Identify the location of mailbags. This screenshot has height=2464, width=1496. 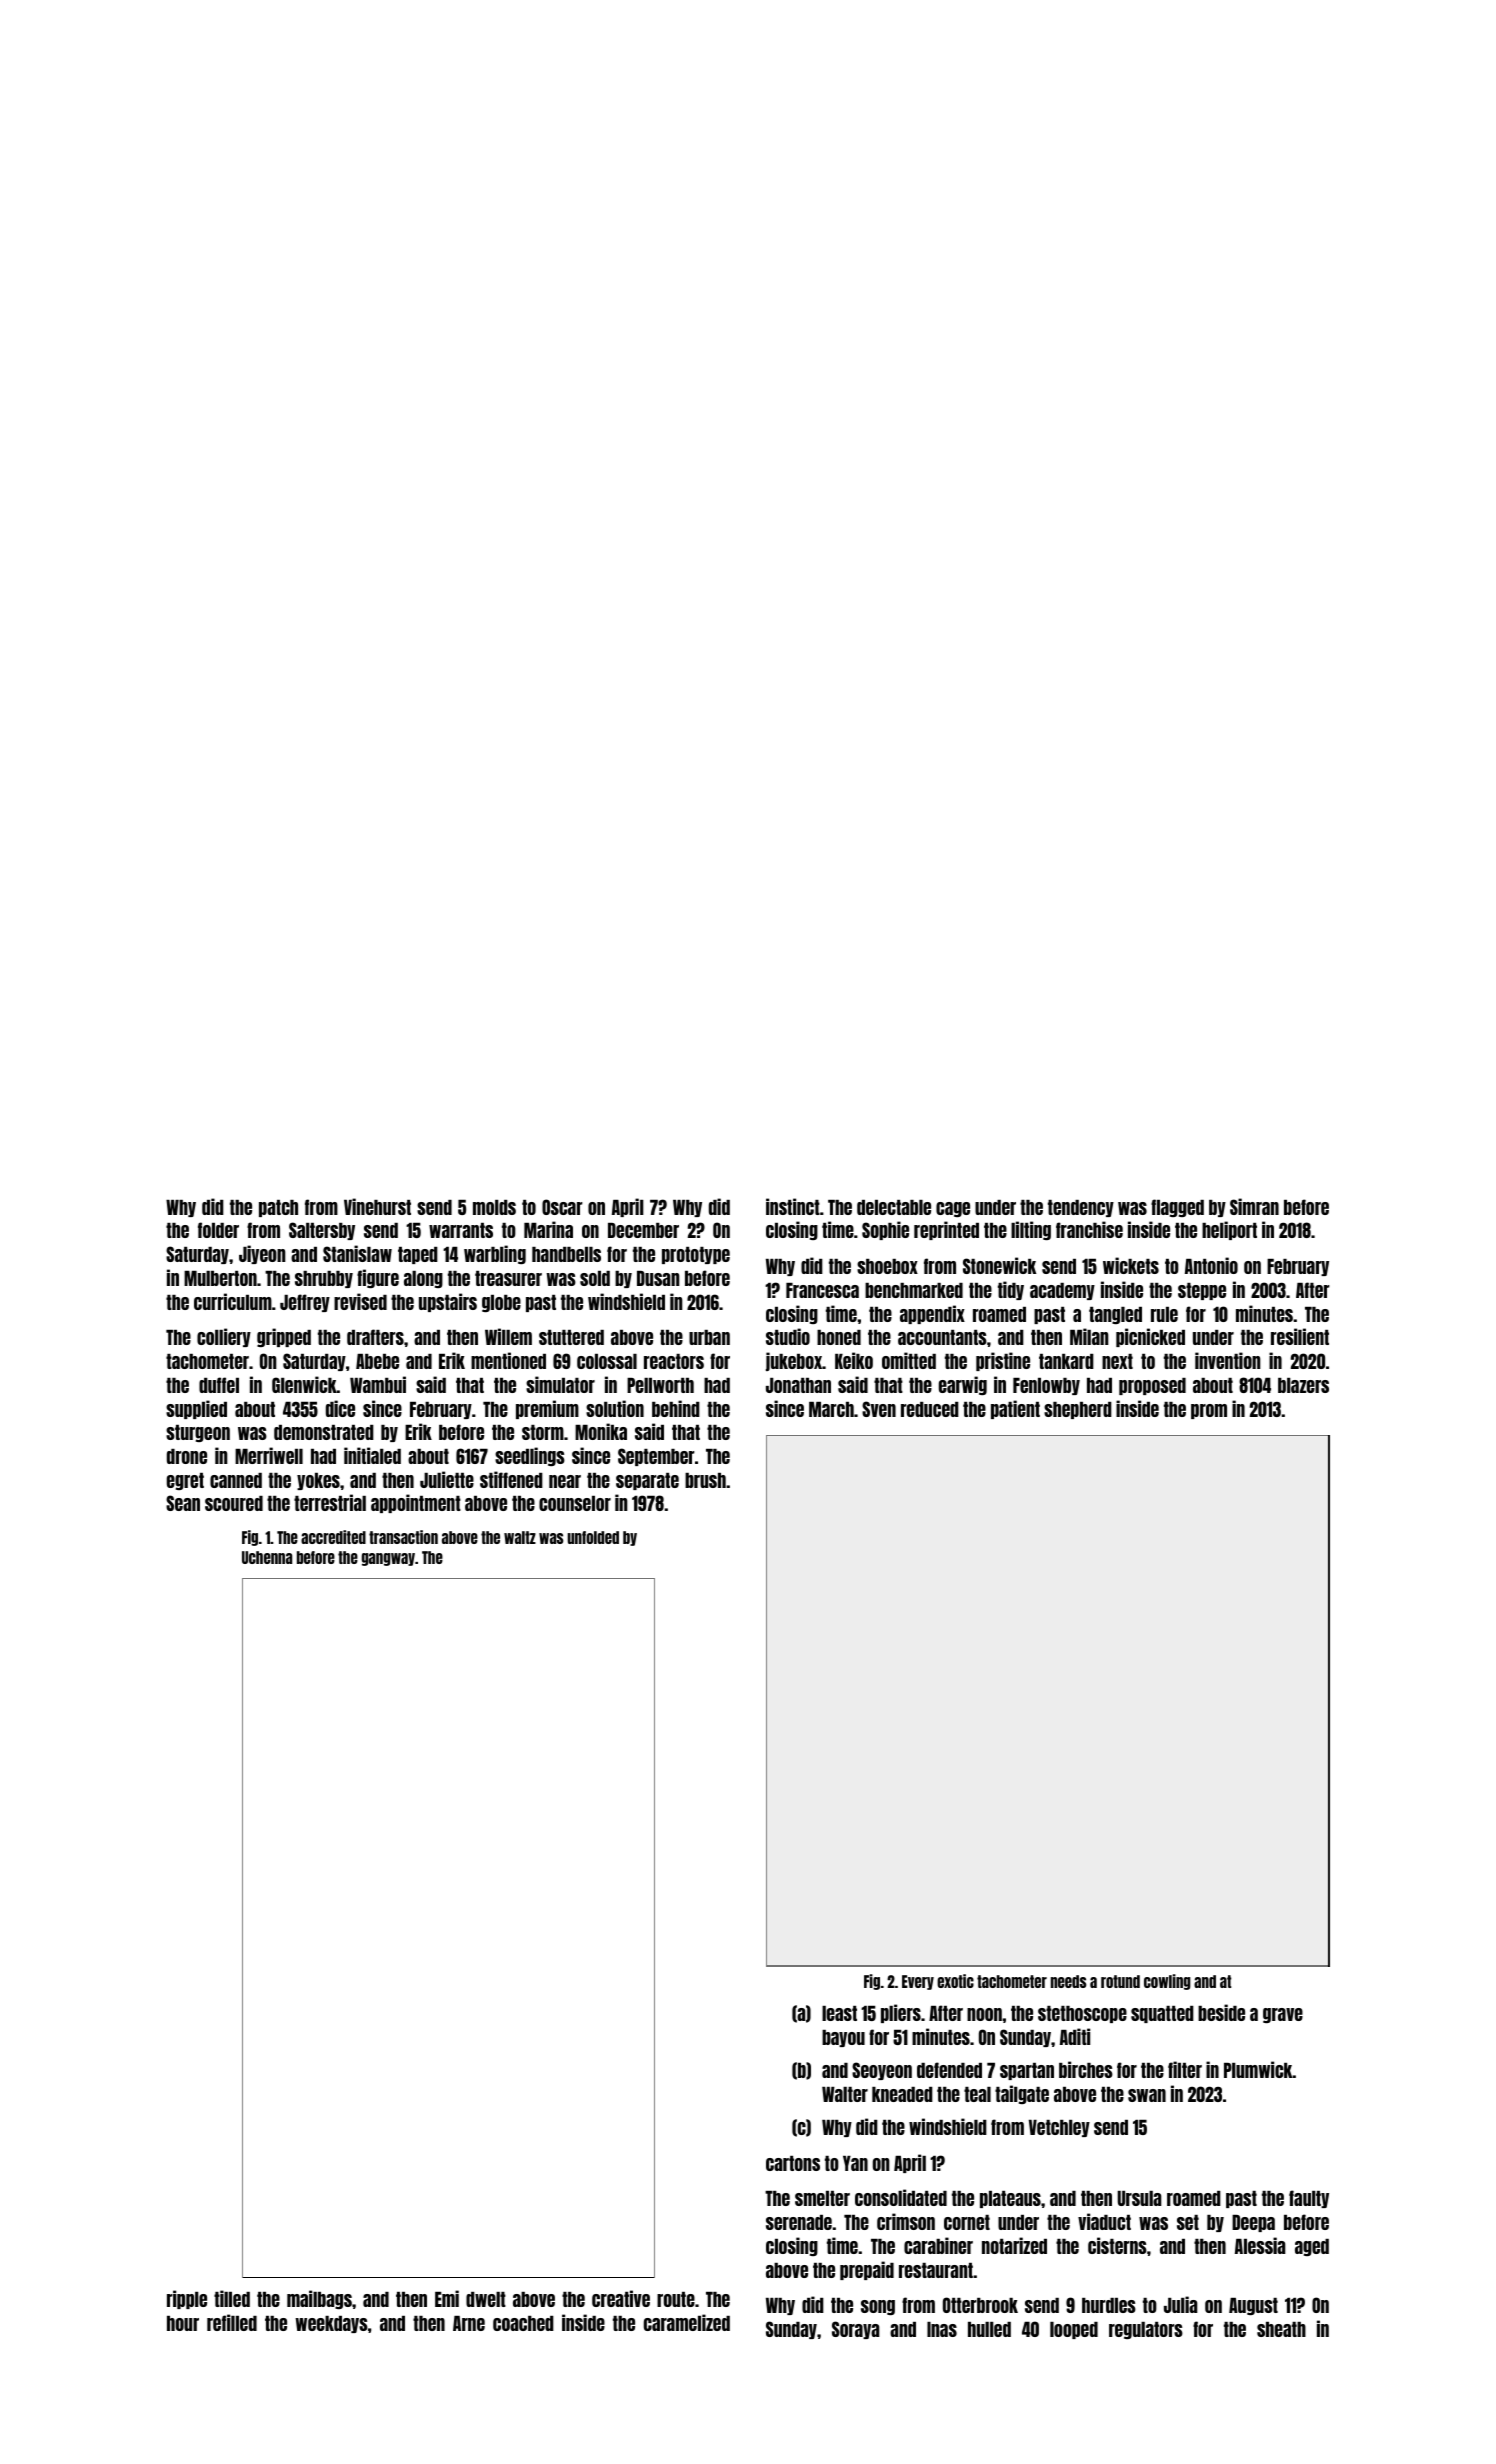
(319, 2299).
